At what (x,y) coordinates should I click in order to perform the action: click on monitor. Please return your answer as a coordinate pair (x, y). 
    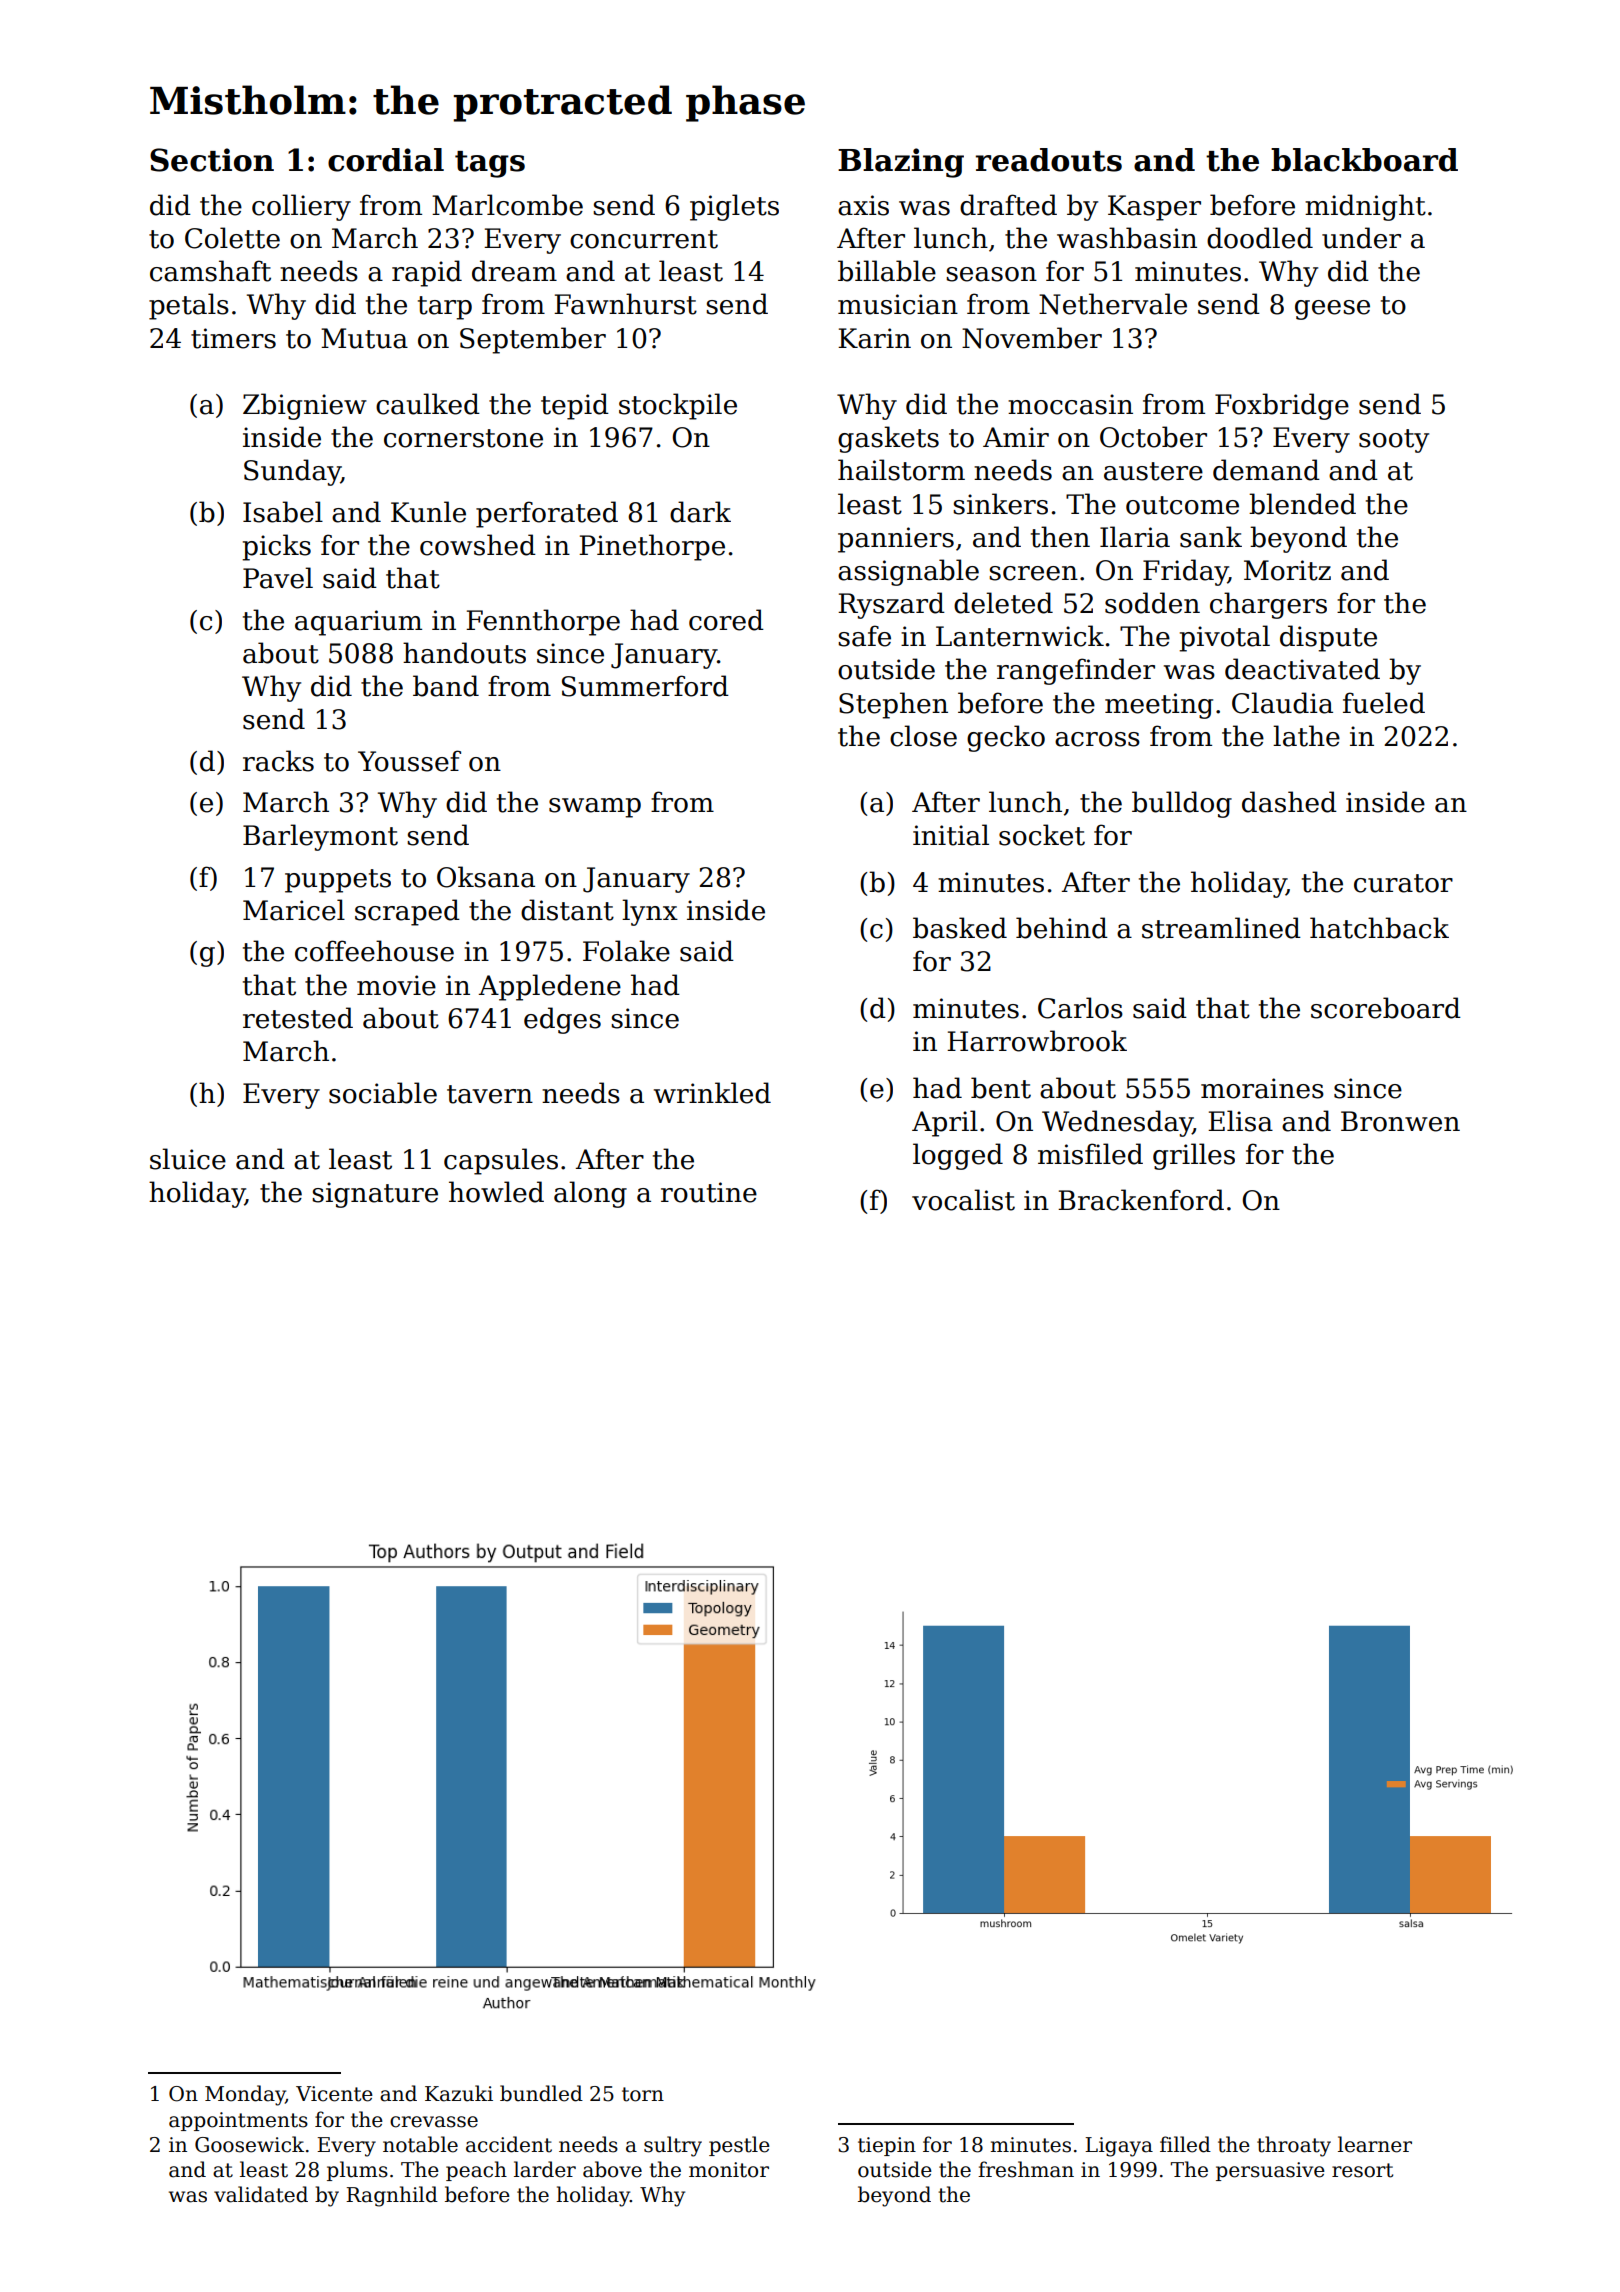
    Looking at the image, I should click on (729, 2170).
